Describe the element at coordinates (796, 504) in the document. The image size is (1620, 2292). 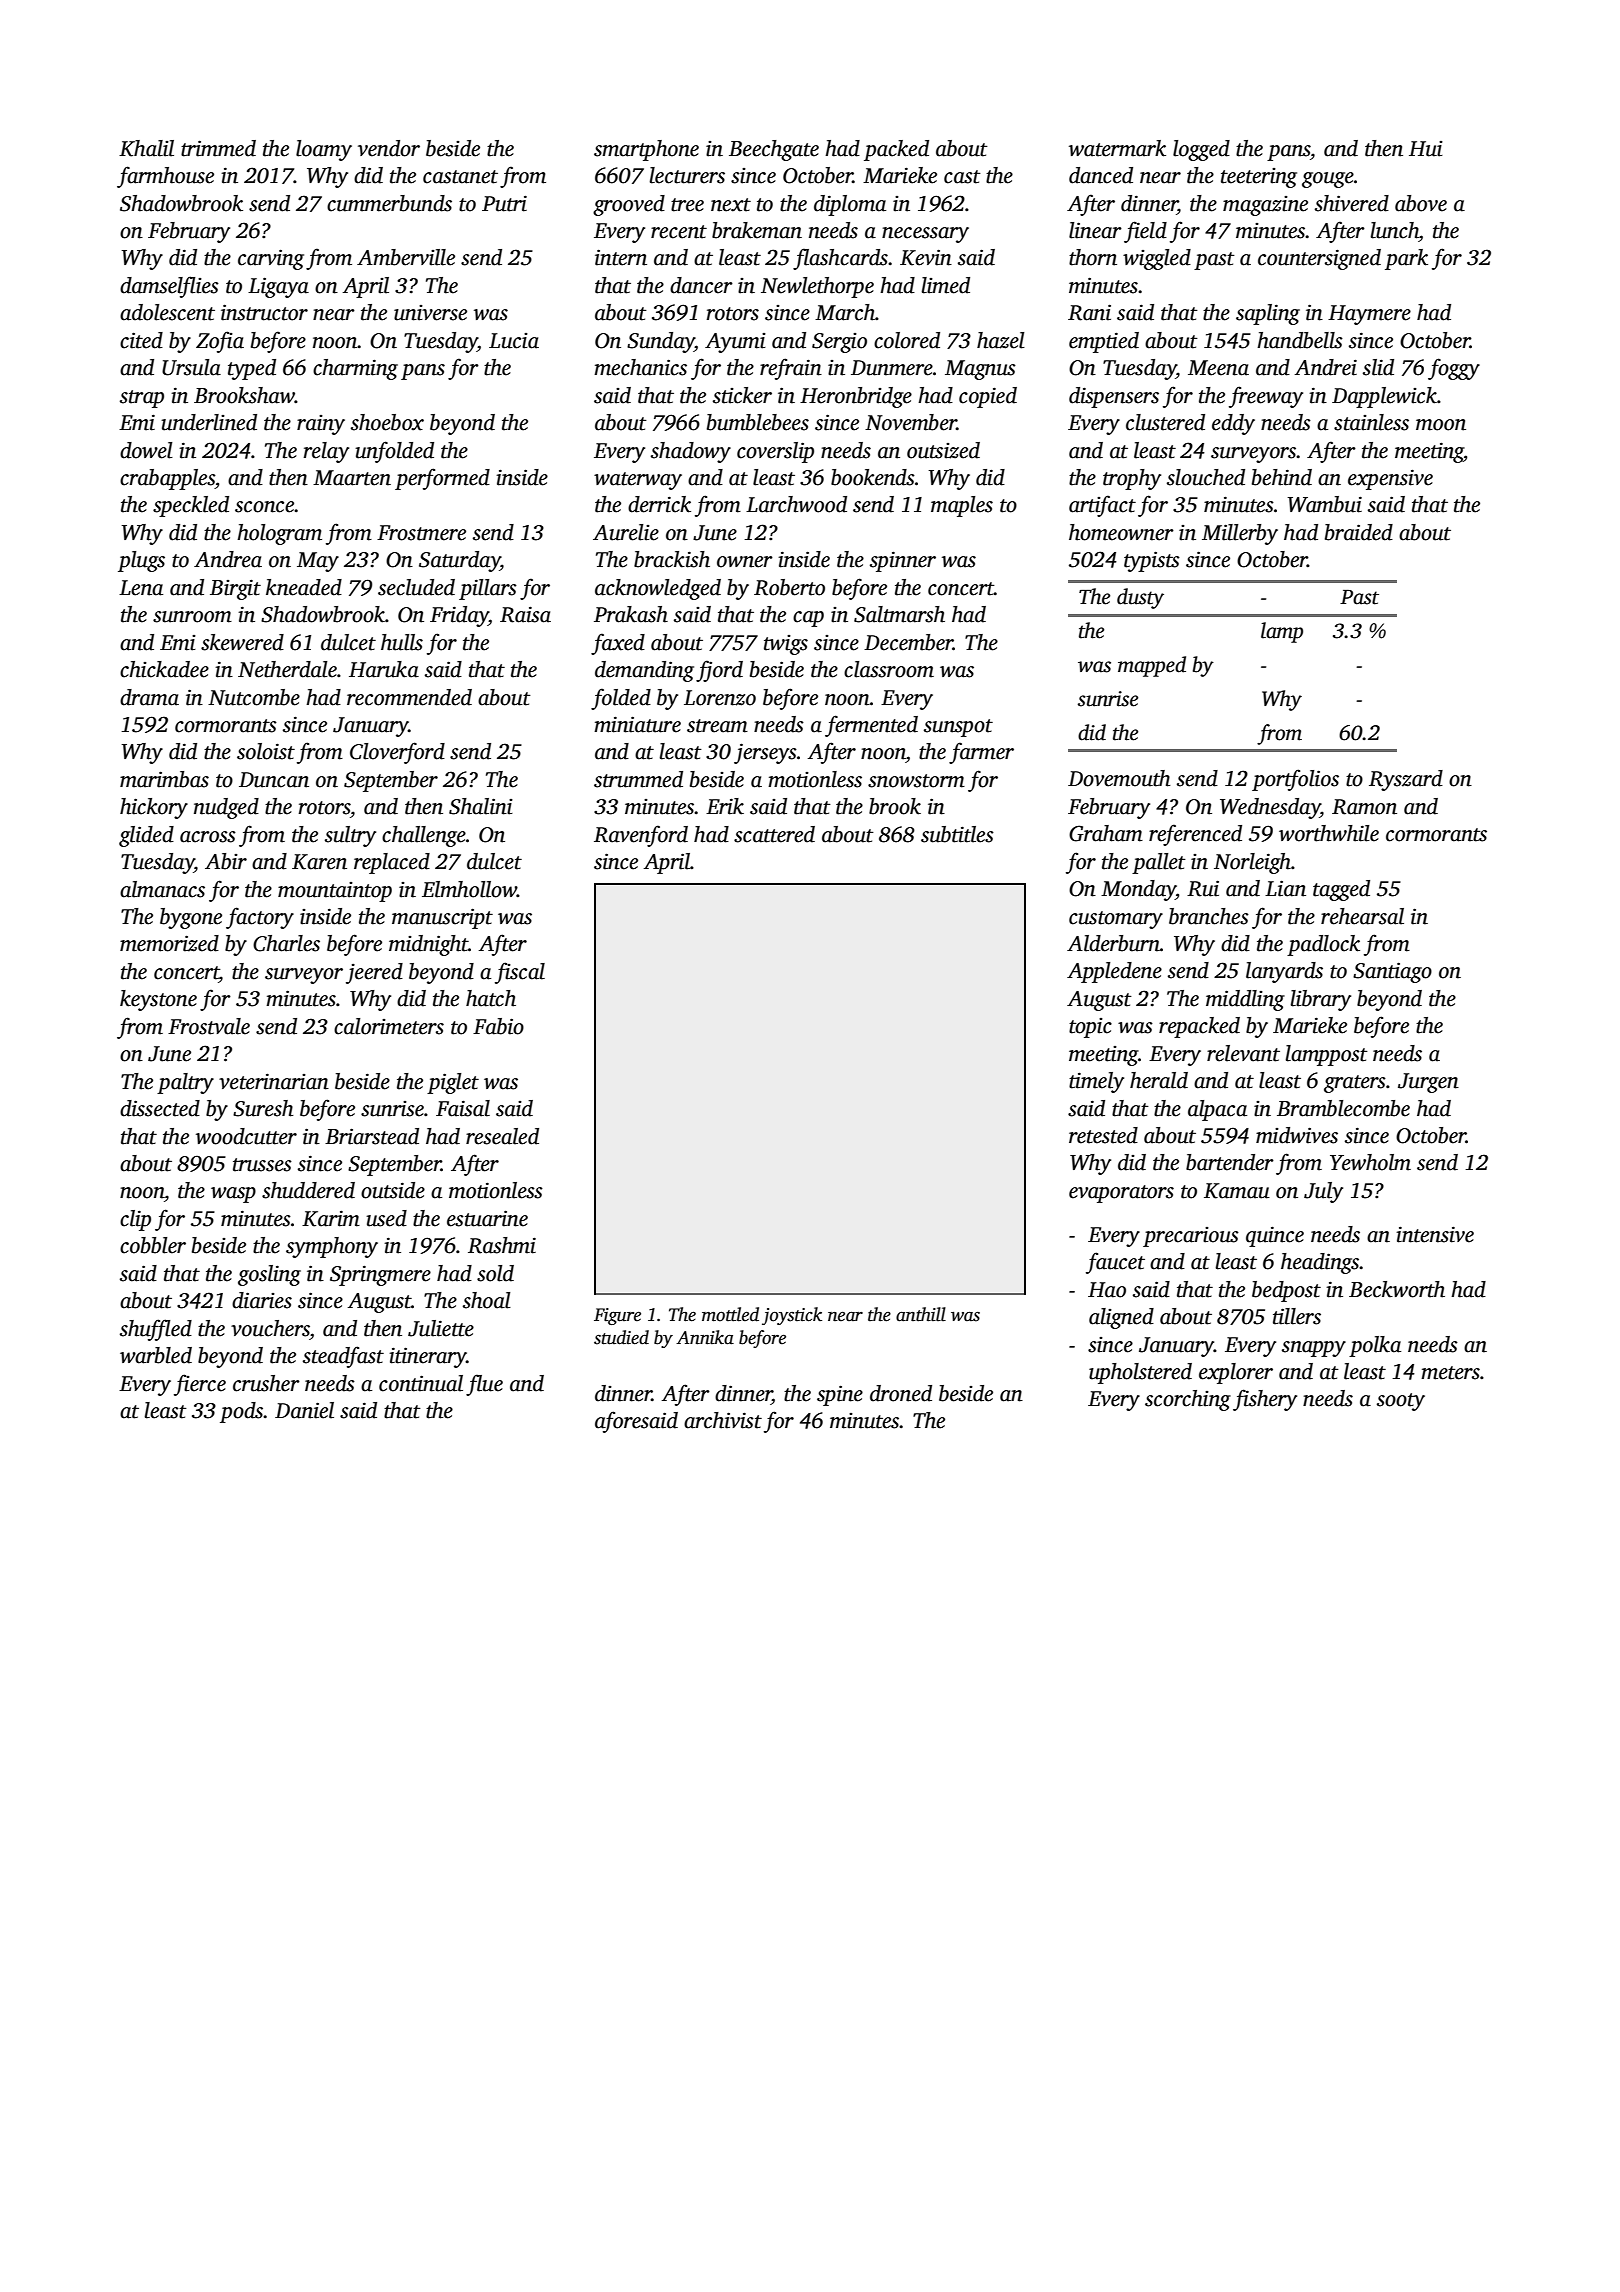
I see `Larchwood` at that location.
